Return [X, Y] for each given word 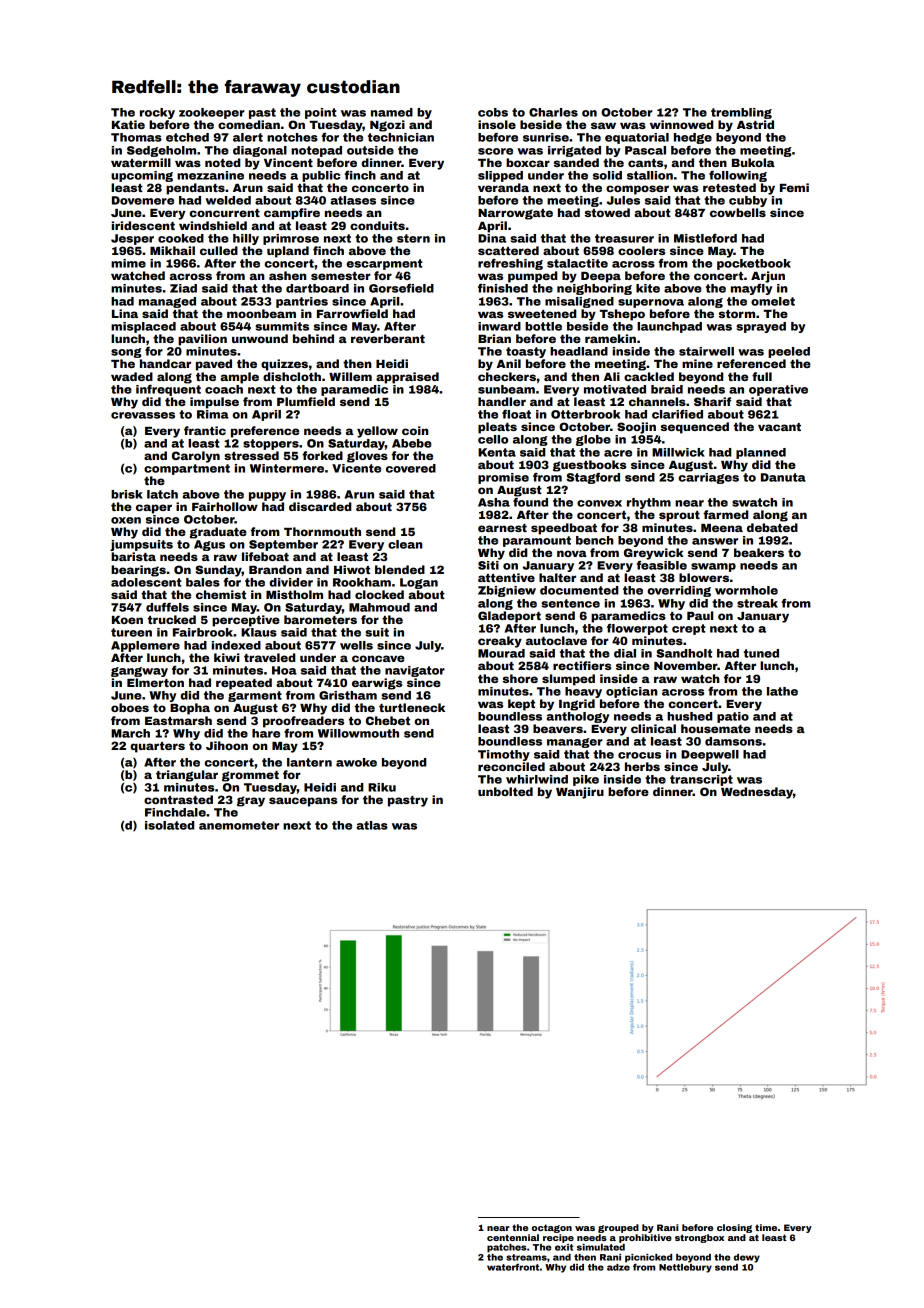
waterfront [513, 1267]
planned [761, 453]
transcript [701, 780]
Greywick [654, 554]
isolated [169, 825]
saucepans [303, 802]
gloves [367, 457]
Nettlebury [685, 1268]
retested [729, 187]
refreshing [510, 264]
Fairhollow [225, 506]
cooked [181, 238]
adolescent [146, 582]
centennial [513, 1237]
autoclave [556, 640]
